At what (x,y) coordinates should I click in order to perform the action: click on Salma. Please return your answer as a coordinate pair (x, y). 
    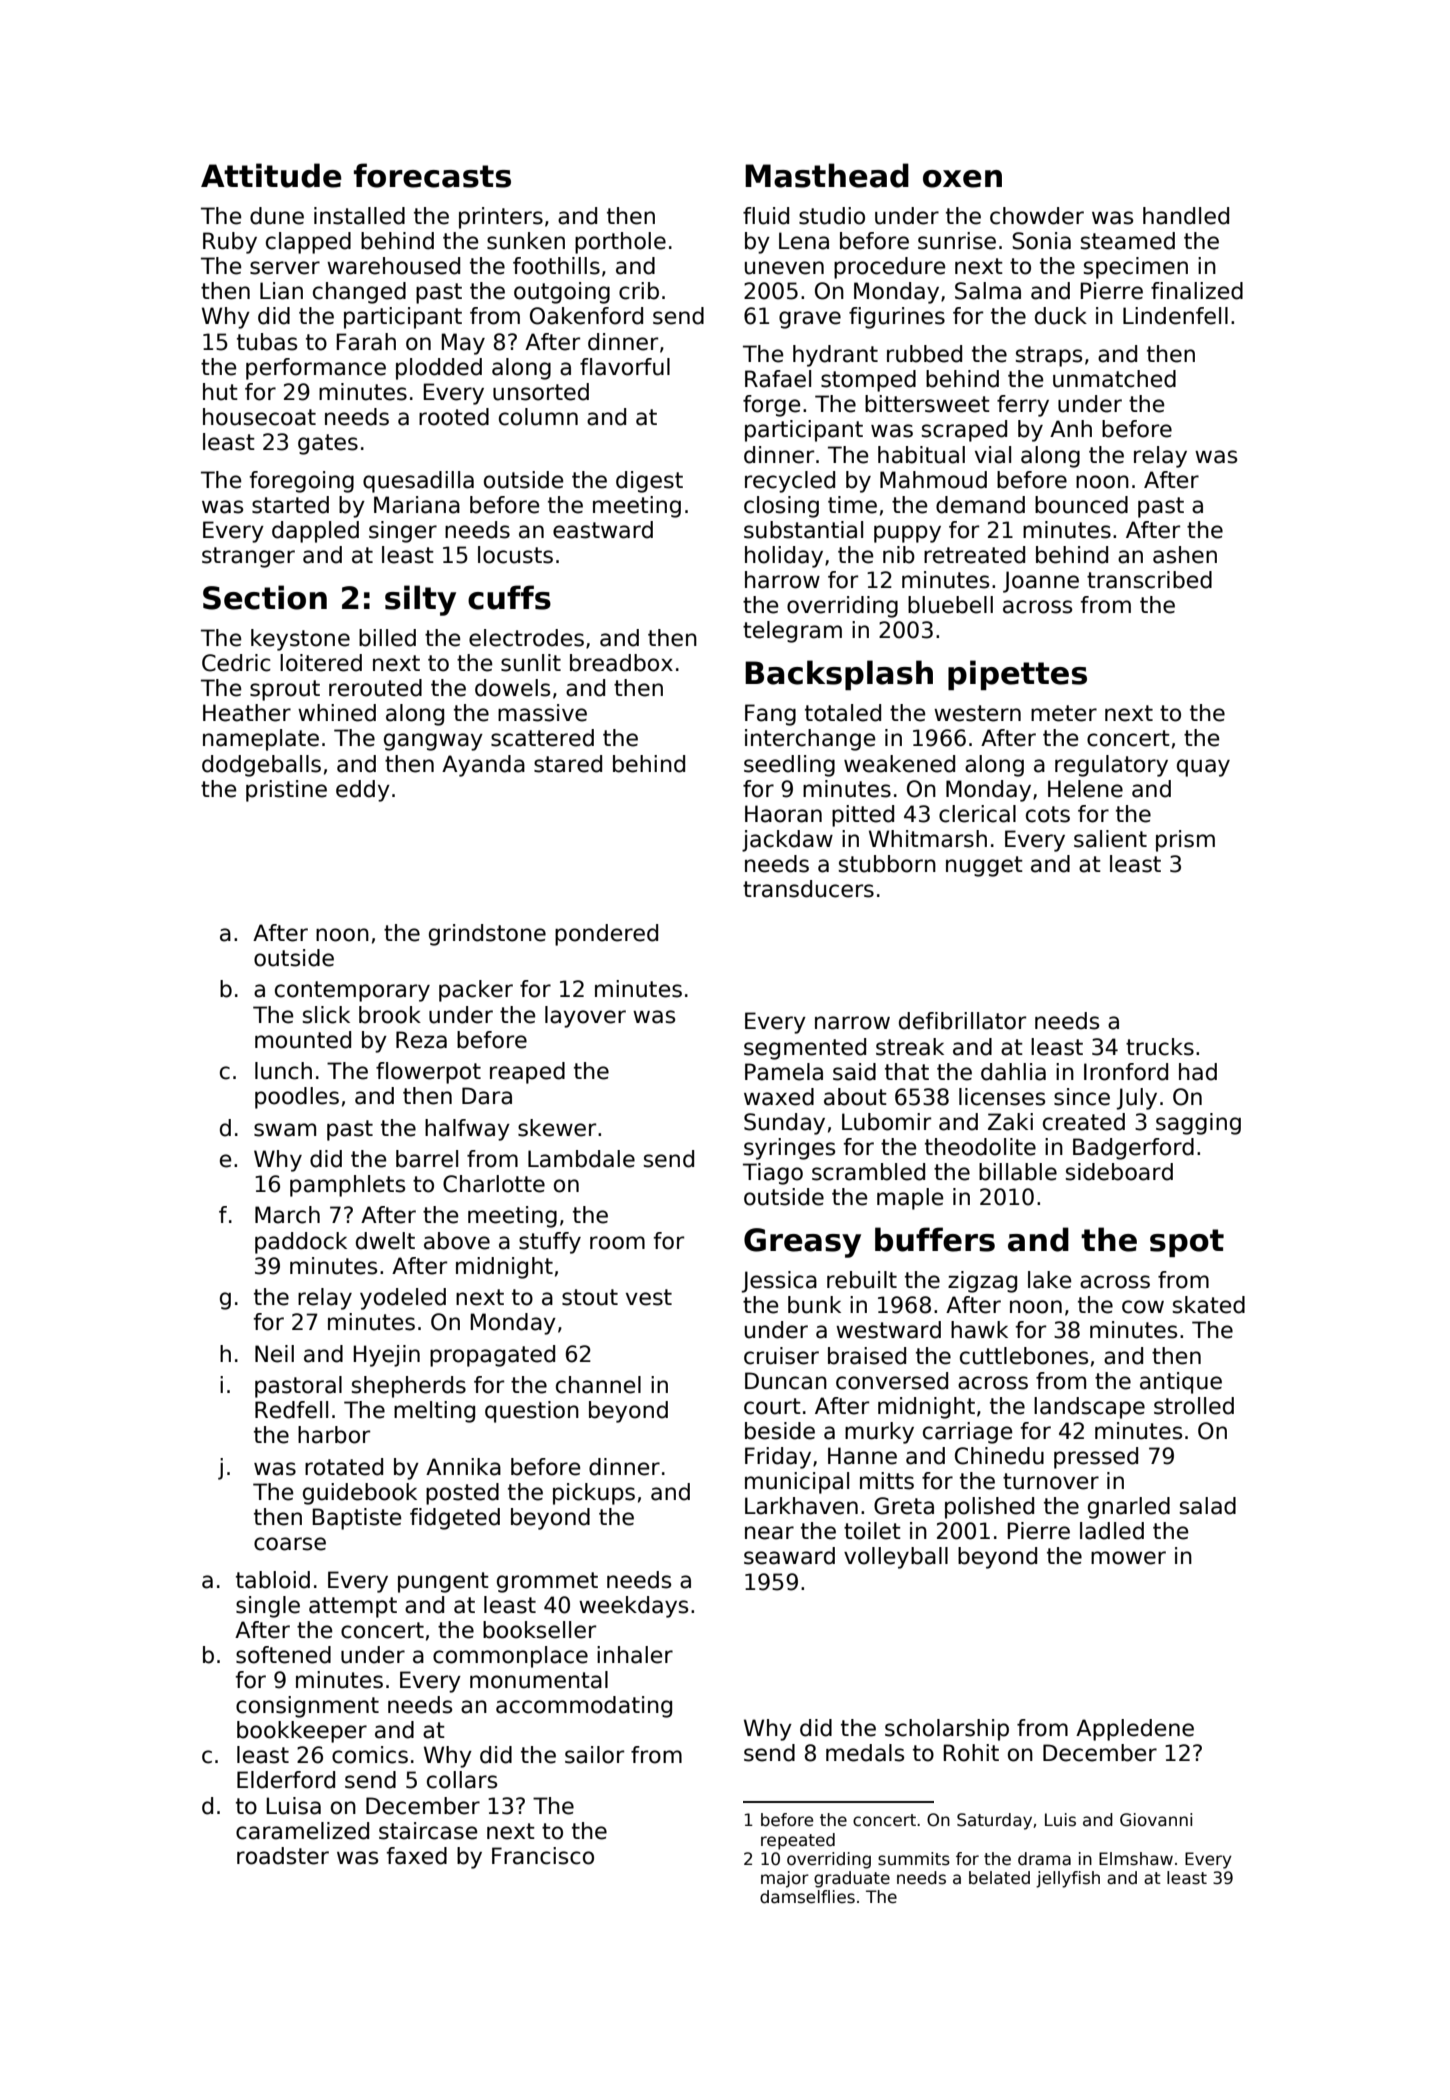
    Looking at the image, I should click on (988, 291).
